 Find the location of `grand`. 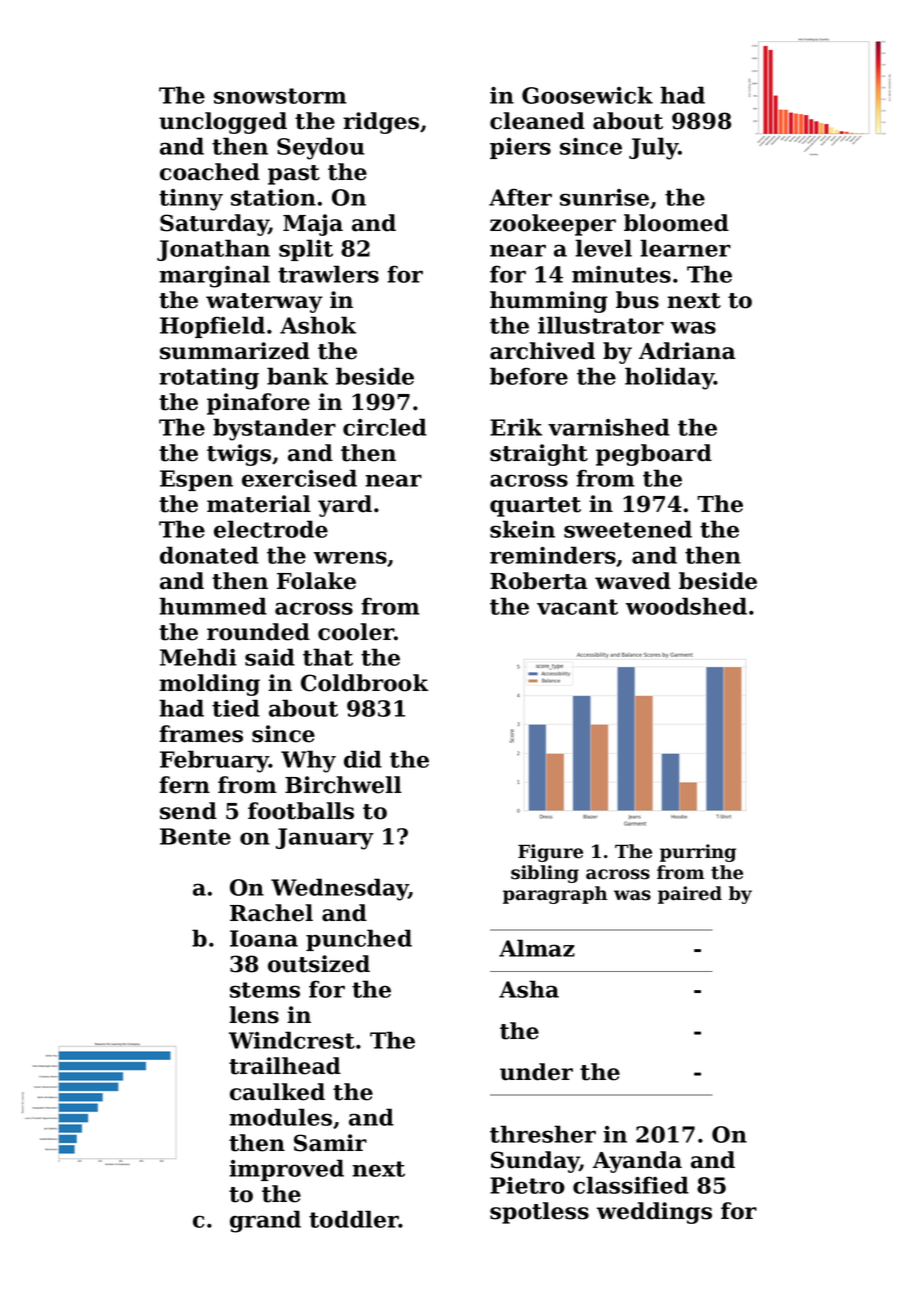

grand is located at coordinates (265, 1221).
